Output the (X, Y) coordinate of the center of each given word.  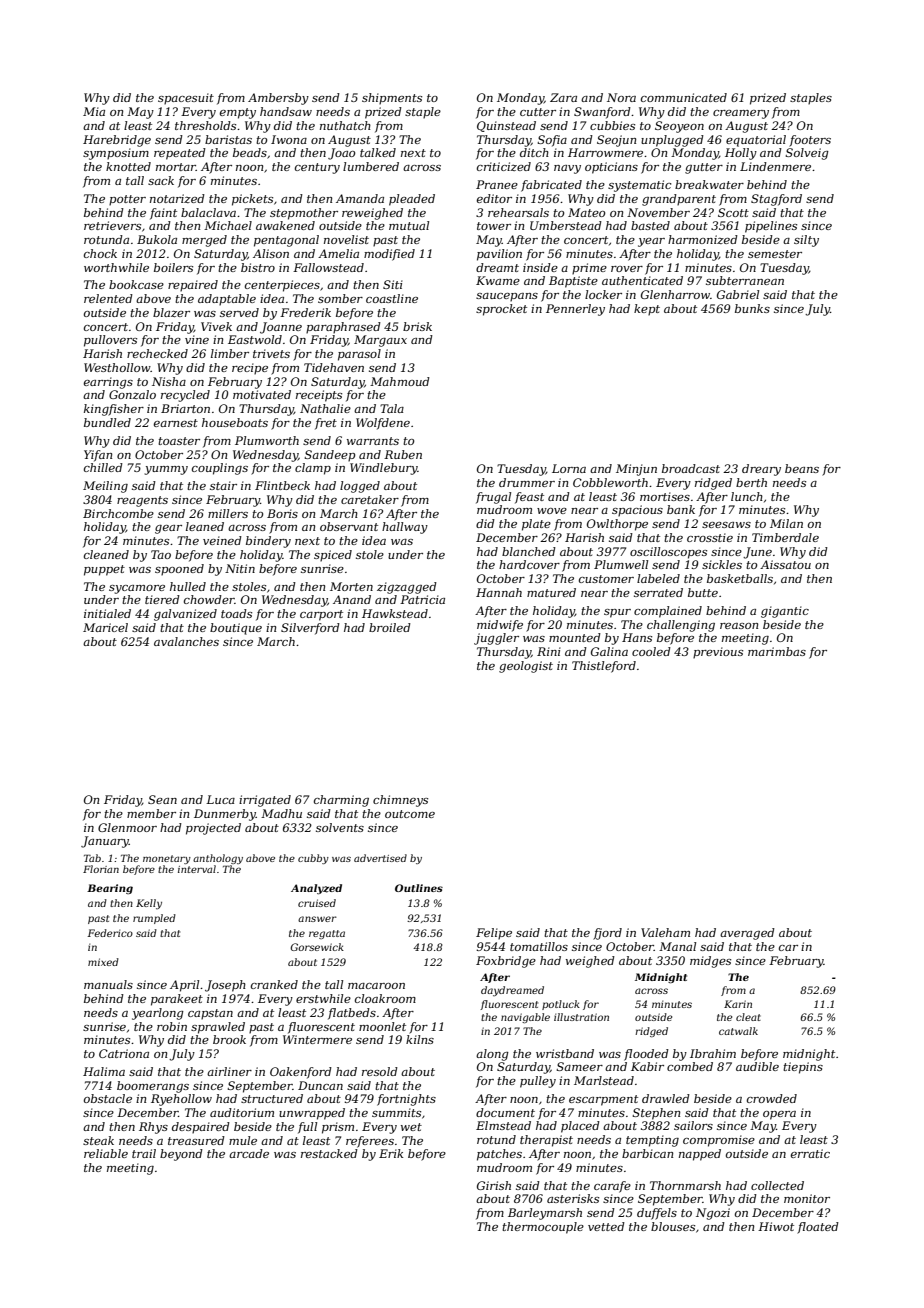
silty (806, 241)
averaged (747, 934)
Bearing (110, 889)
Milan (786, 523)
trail (144, 1153)
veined (222, 540)
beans (802, 468)
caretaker (370, 499)
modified (389, 255)
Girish (494, 1185)
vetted (606, 1226)
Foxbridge (506, 962)
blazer (171, 312)
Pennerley (575, 310)
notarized (177, 198)
